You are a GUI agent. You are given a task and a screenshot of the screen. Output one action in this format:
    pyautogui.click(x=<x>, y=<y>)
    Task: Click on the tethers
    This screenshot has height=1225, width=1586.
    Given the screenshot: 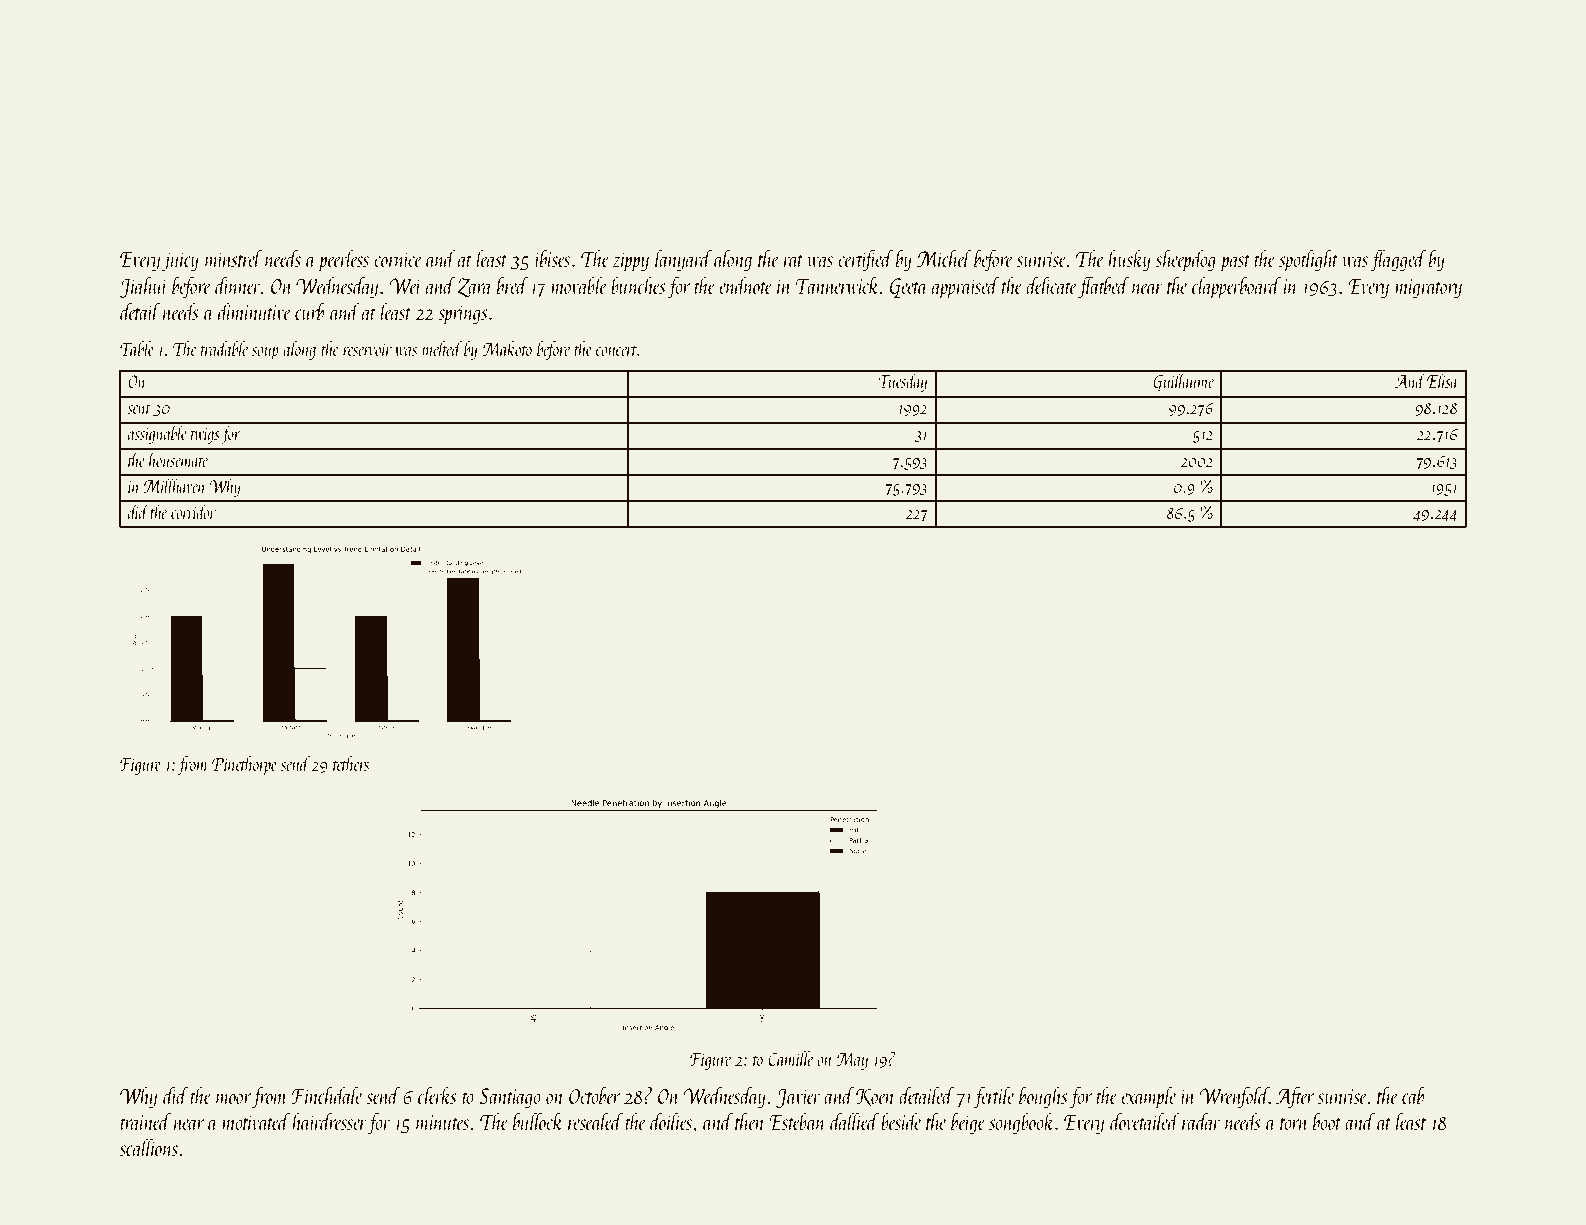 What is the action you would take?
    pyautogui.click(x=351, y=763)
